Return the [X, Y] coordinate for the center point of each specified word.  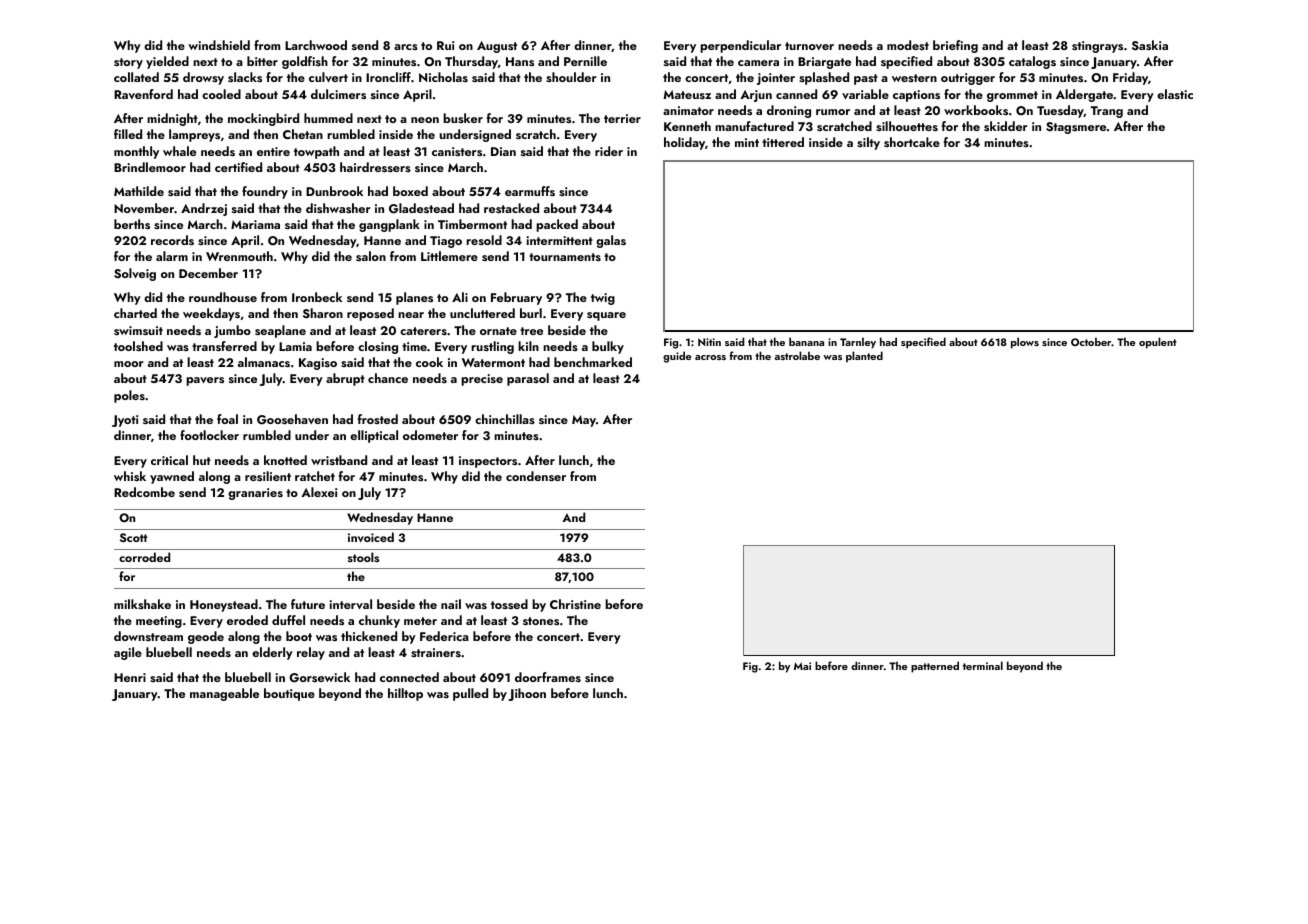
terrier [622, 118]
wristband [339, 460]
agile [128, 653]
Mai [802, 666]
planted [864, 357]
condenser [536, 476]
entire [273, 151]
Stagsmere [1076, 128]
